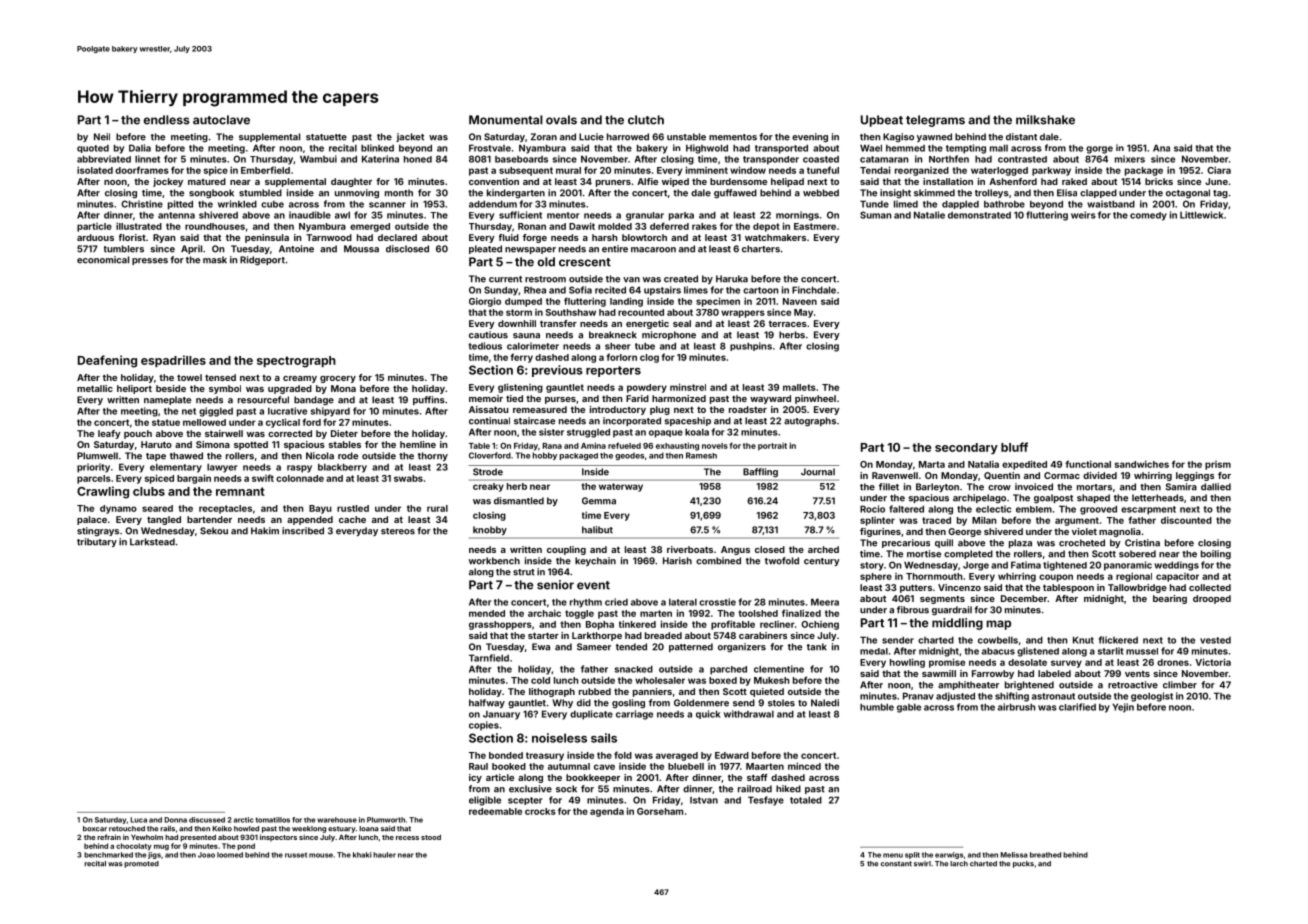 The height and width of the screenshot is (924, 1308). What do you see at coordinates (141, 864) in the screenshot?
I see `promoted` at bounding box center [141, 864].
